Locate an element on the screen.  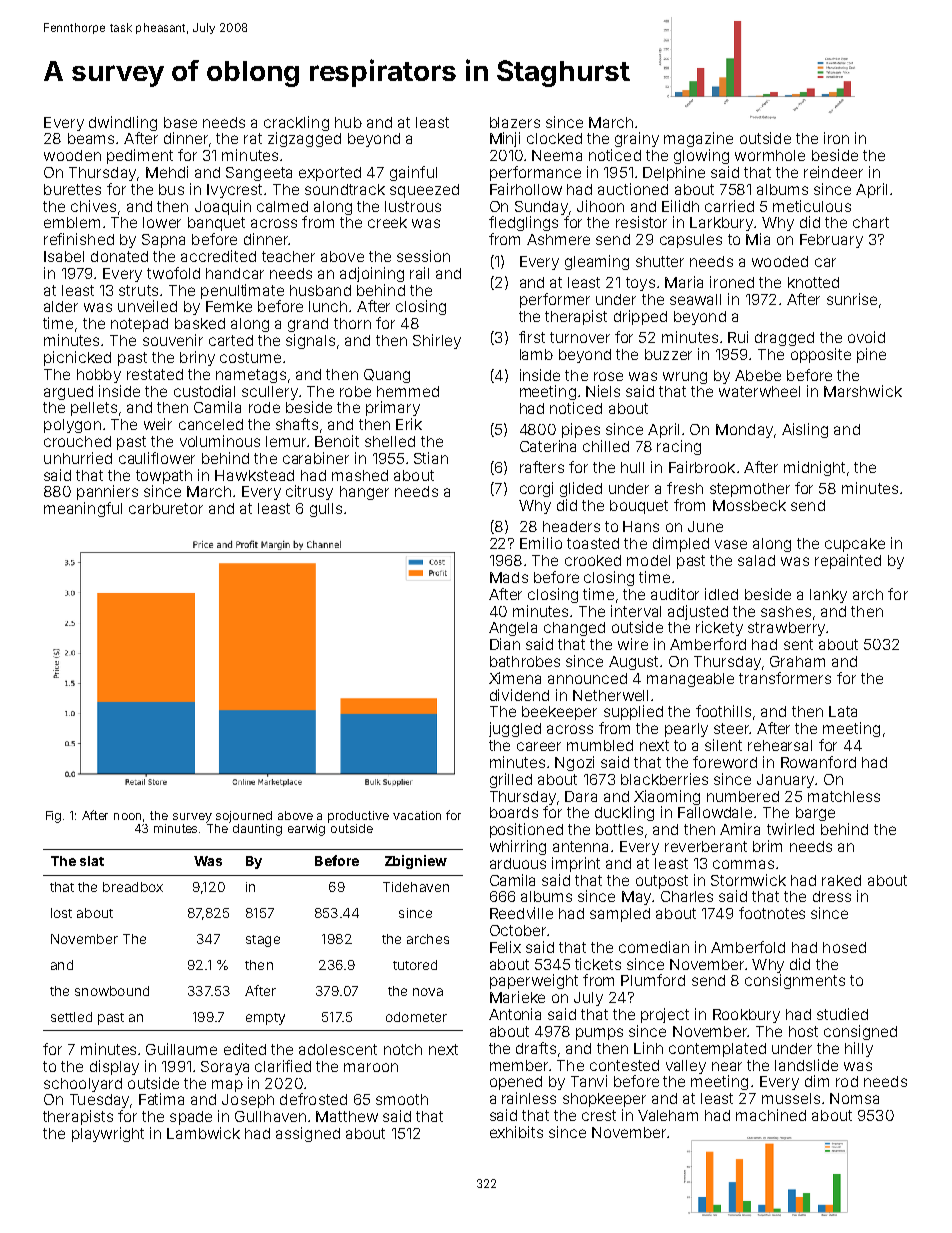
machined is located at coordinates (771, 1115).
